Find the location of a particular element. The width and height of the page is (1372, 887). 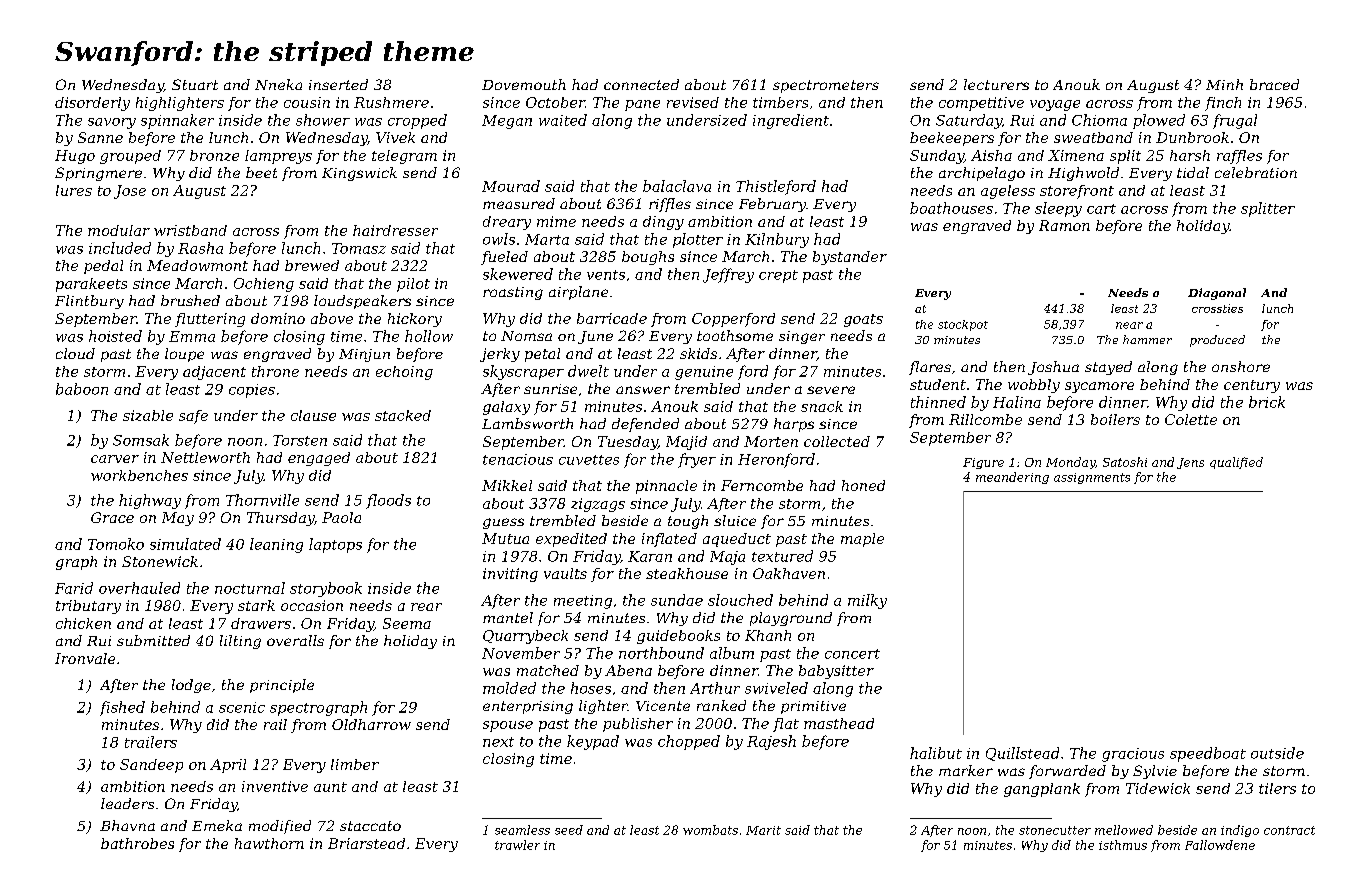

Megan is located at coordinates (507, 122).
